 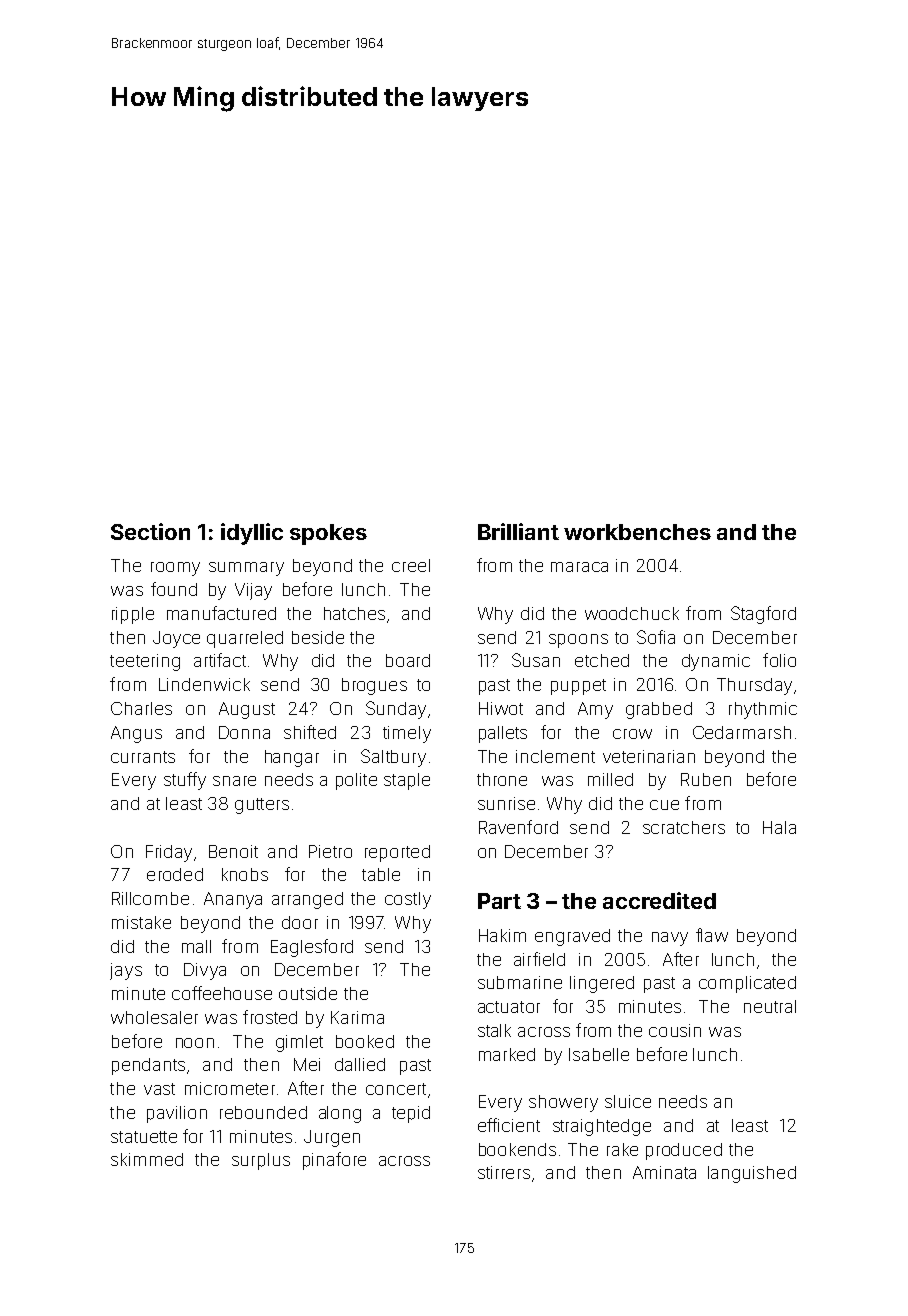 What do you see at coordinates (659, 900) in the screenshot?
I see `accredited` at bounding box center [659, 900].
